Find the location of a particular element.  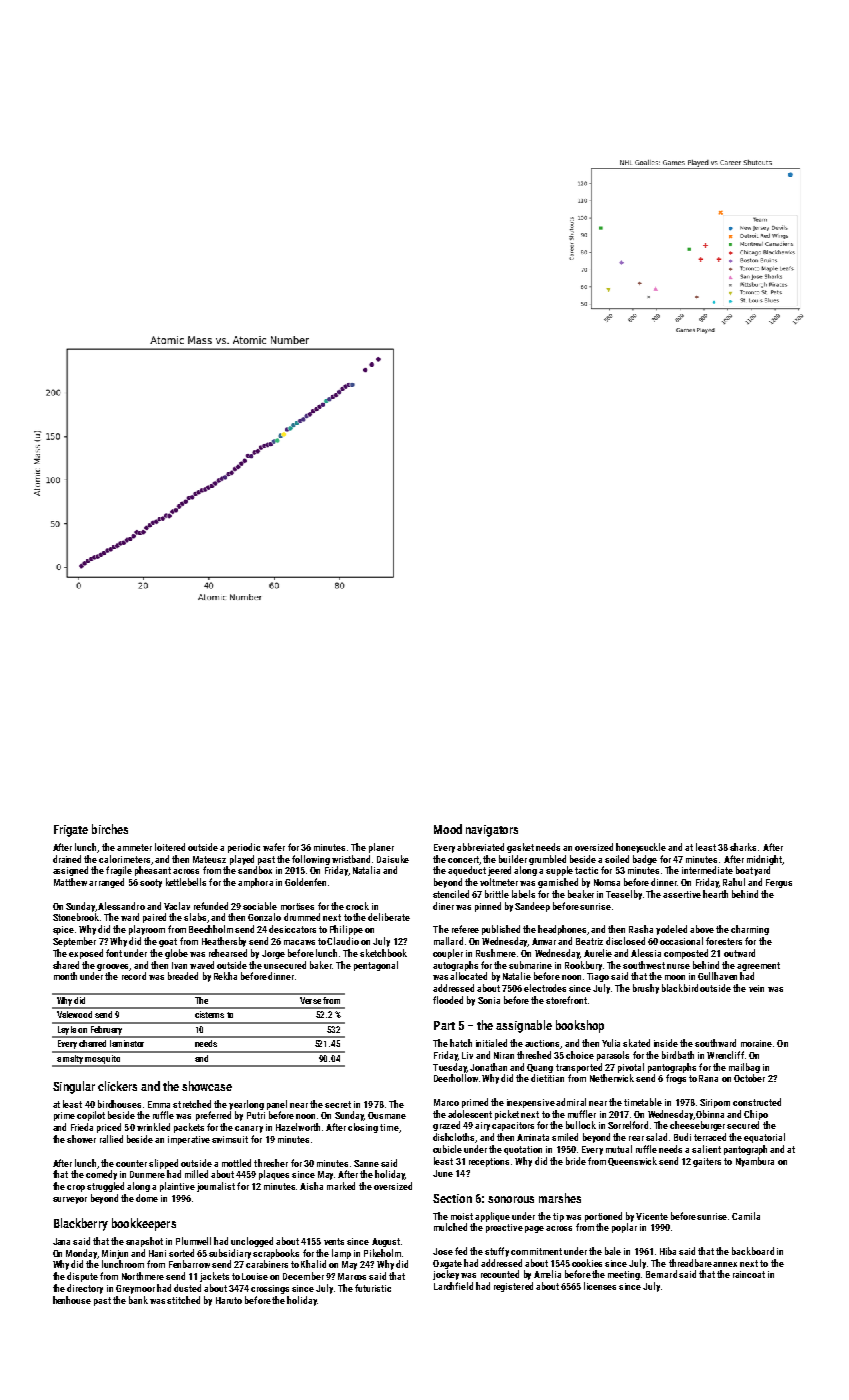

bank is located at coordinates (138, 1300).
